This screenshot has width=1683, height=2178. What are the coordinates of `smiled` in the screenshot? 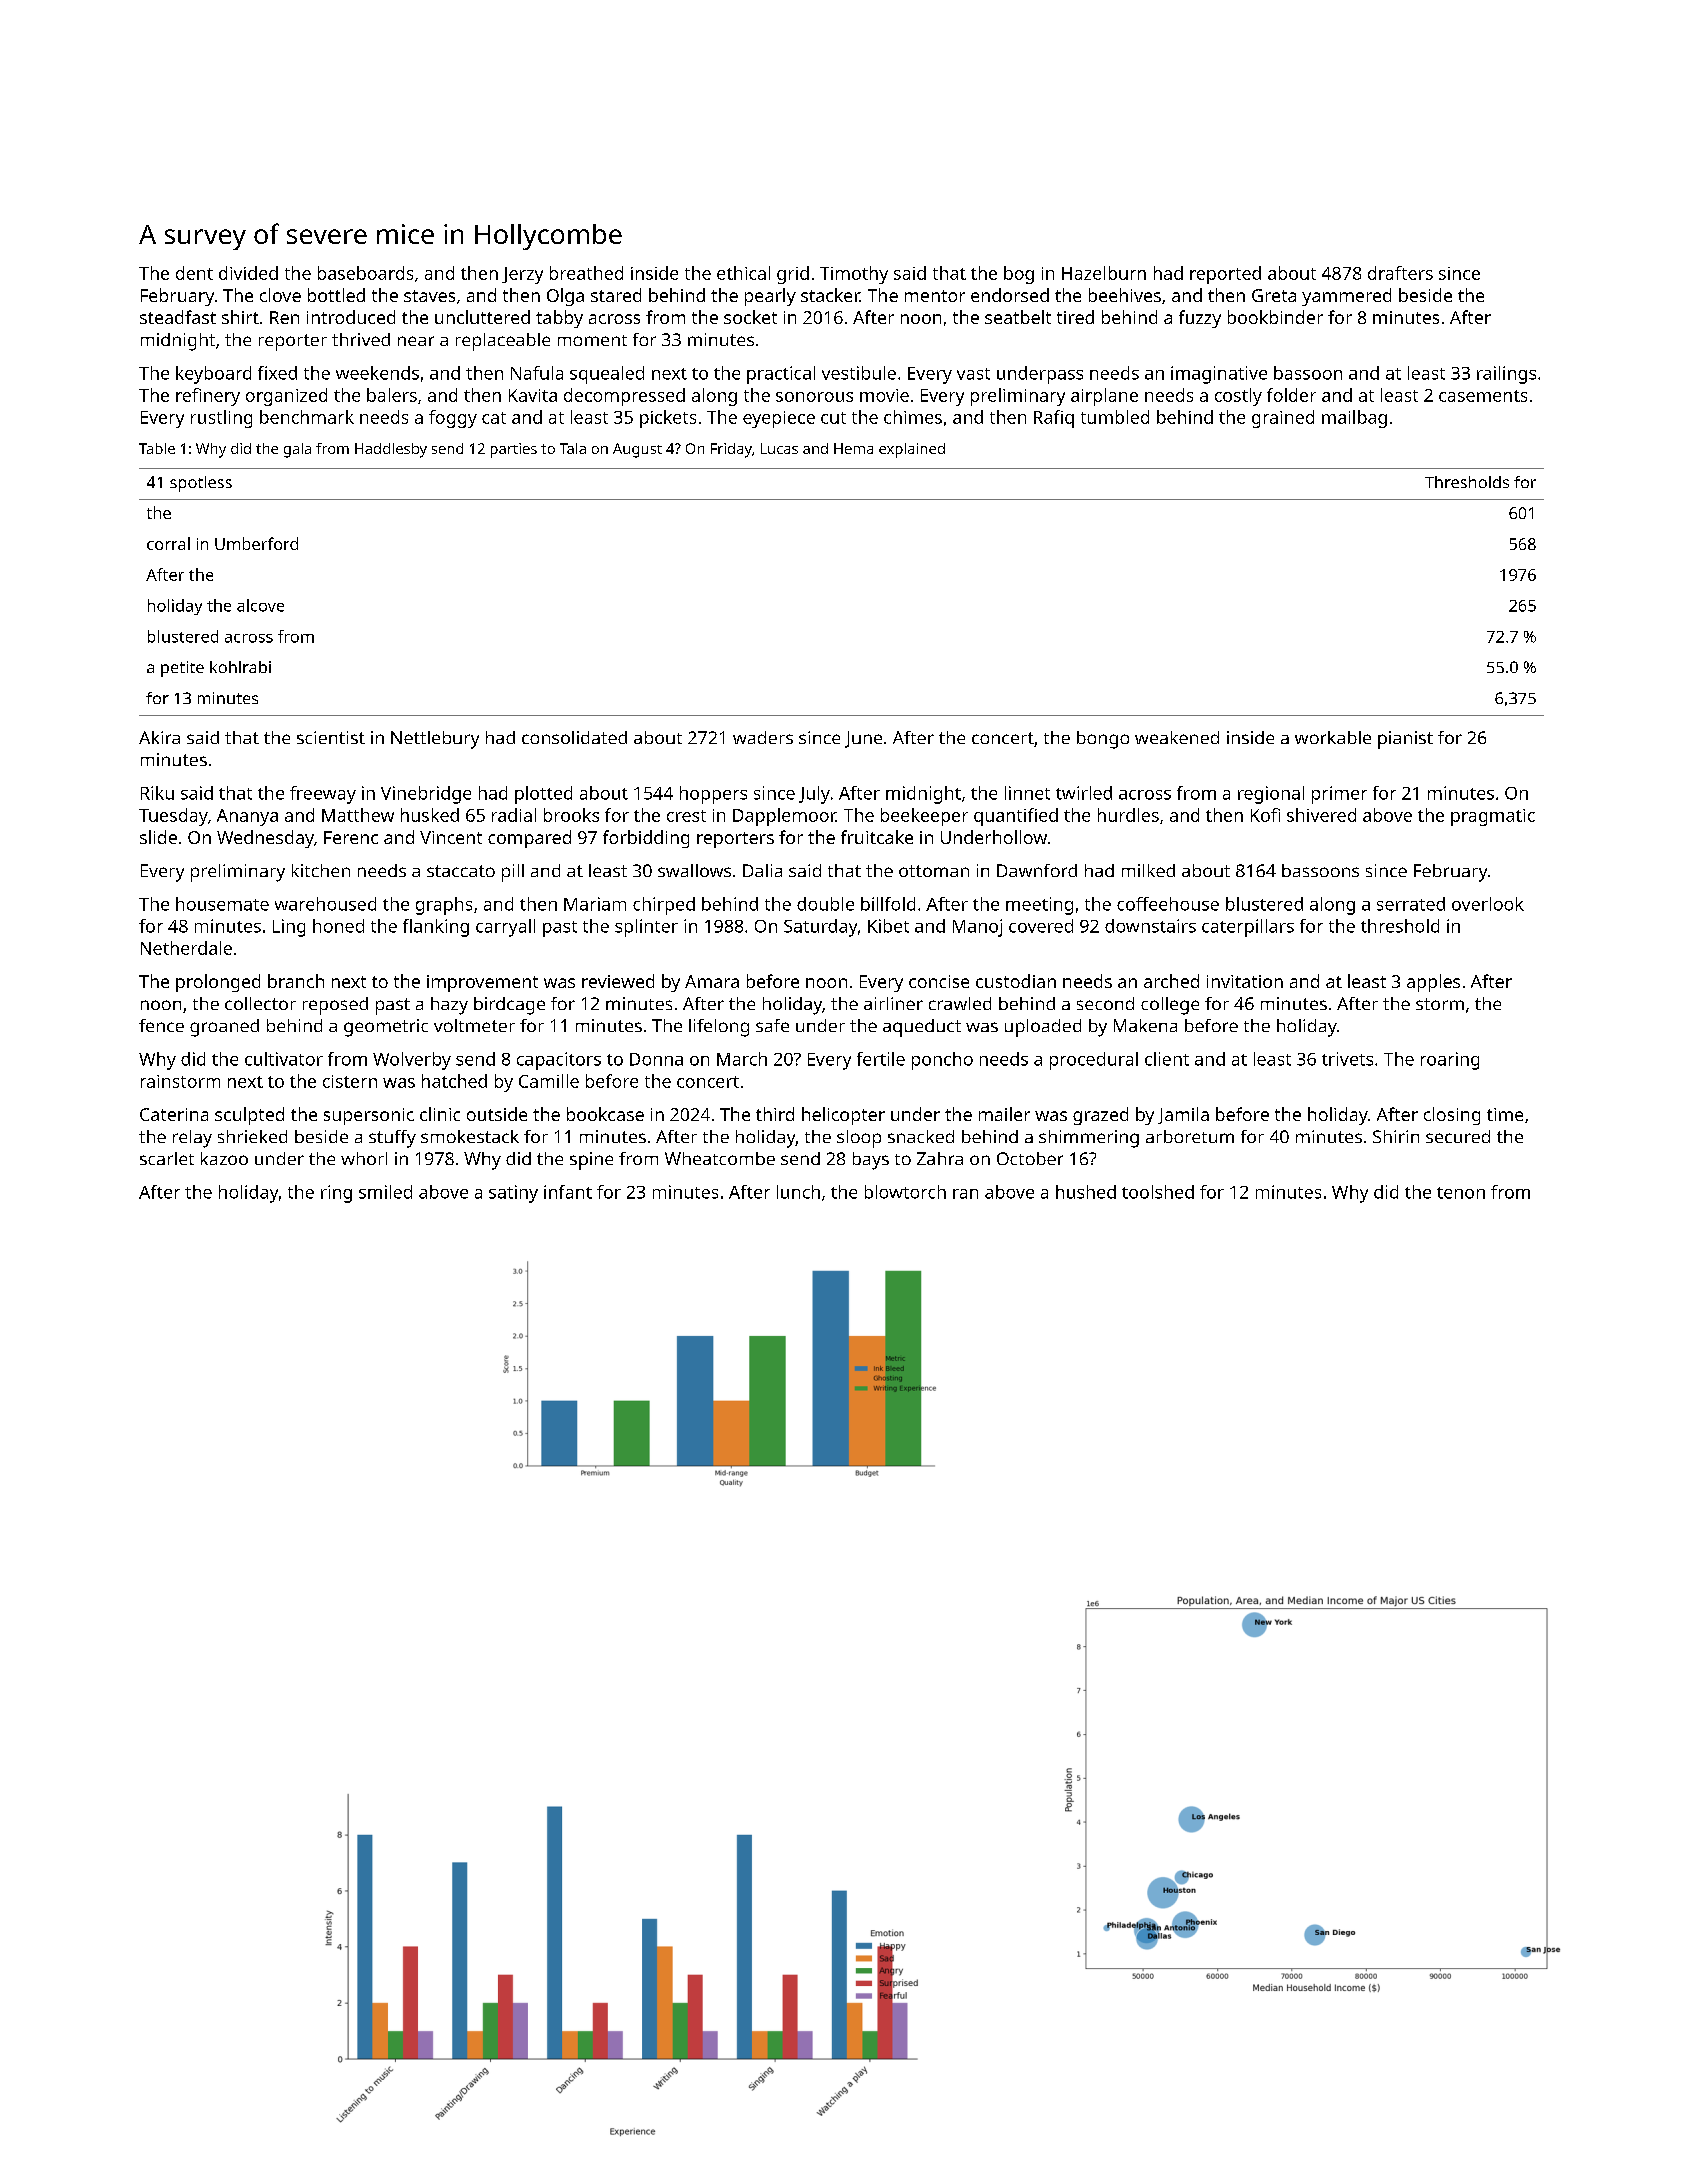 It's located at (385, 1192).
